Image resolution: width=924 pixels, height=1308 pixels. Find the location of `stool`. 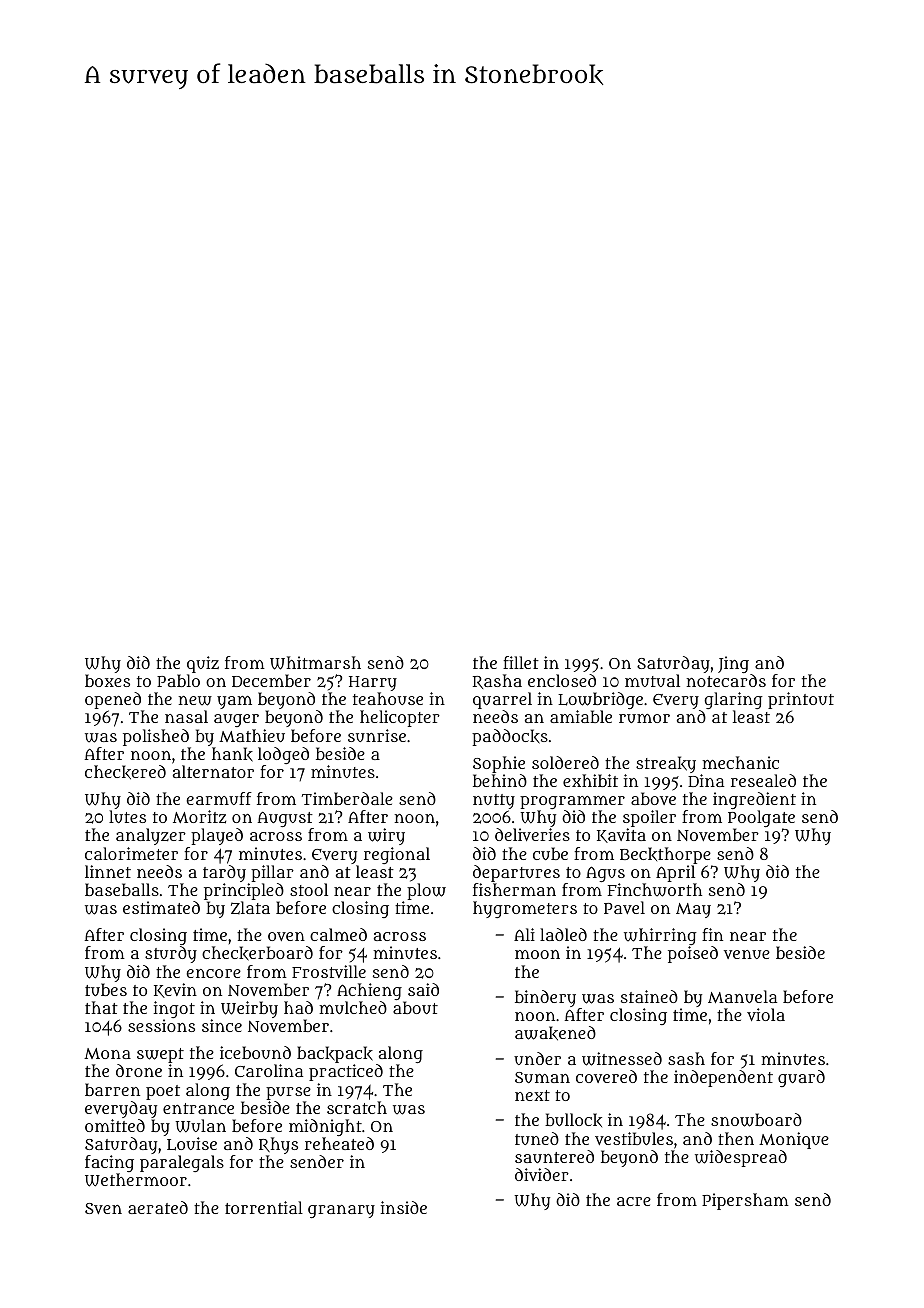

stool is located at coordinates (309, 889).
